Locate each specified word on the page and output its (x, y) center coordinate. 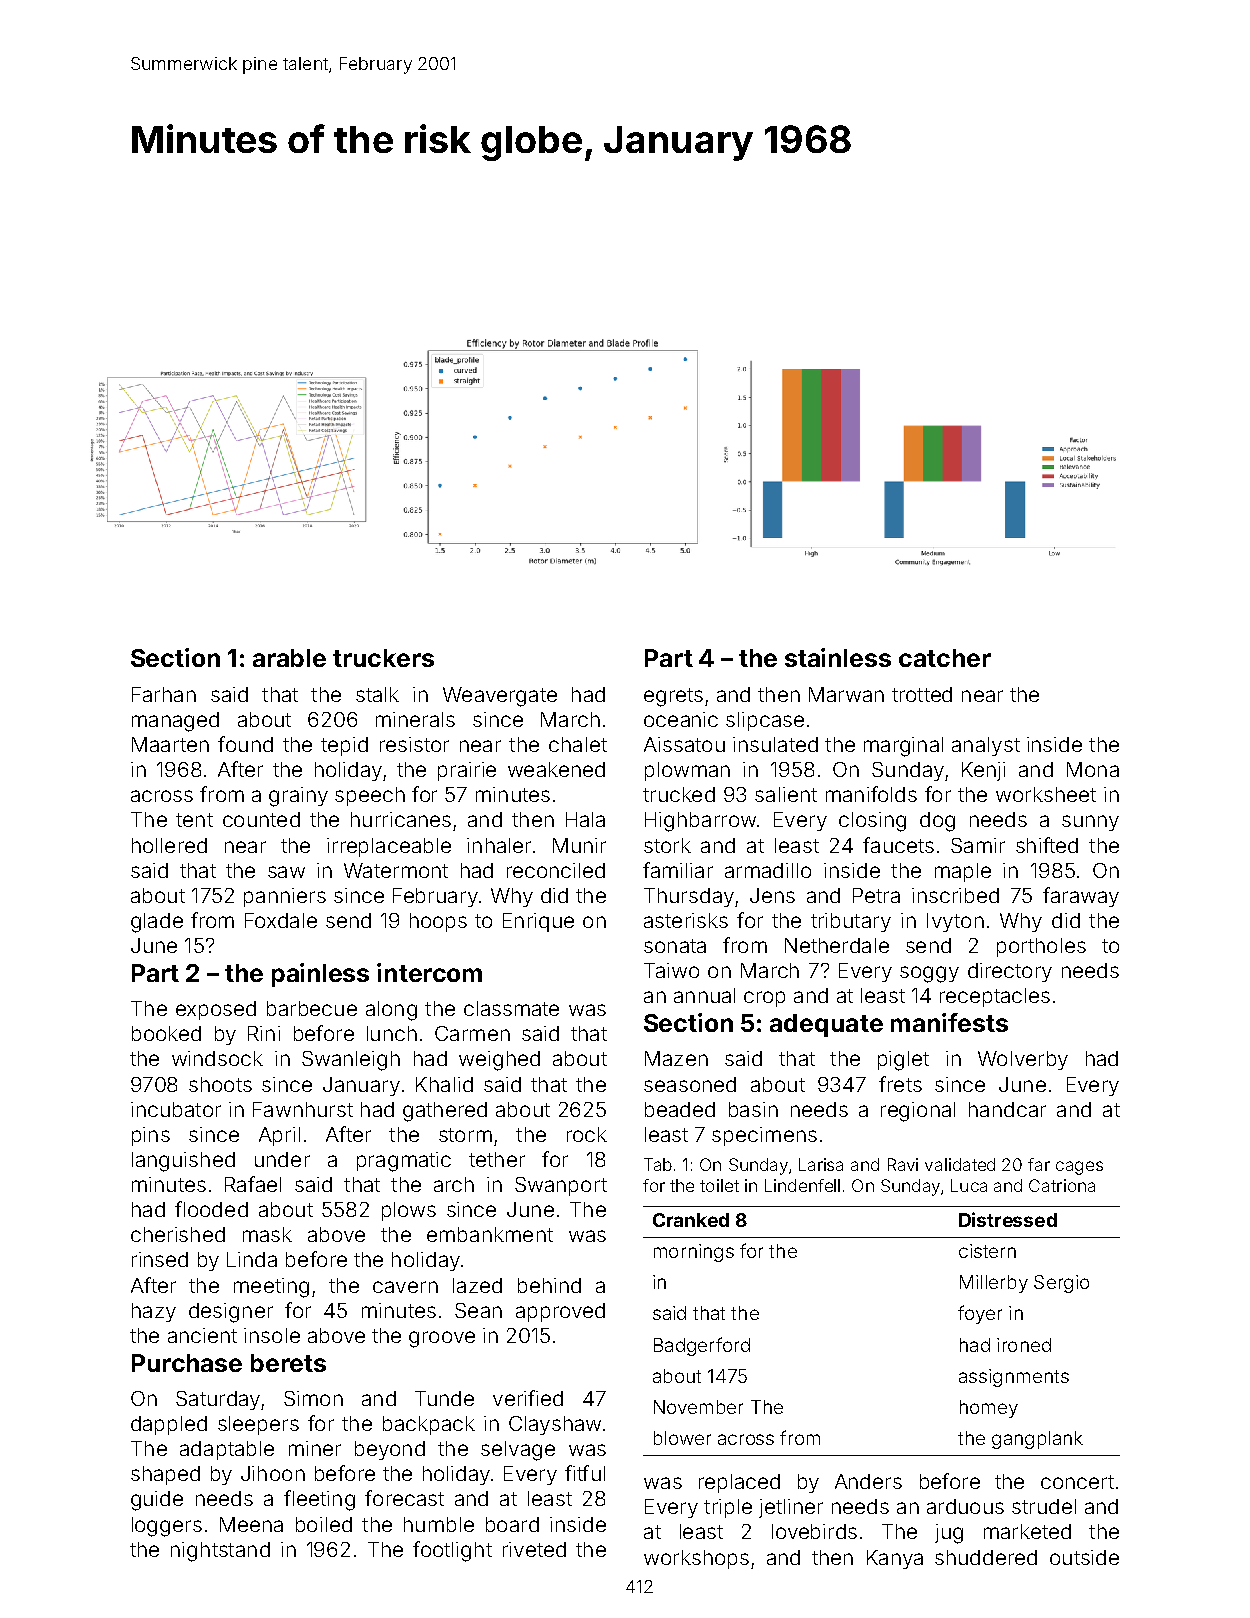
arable (289, 658)
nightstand (220, 1552)
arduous (965, 1506)
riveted (534, 1549)
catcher (945, 658)
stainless (838, 657)
